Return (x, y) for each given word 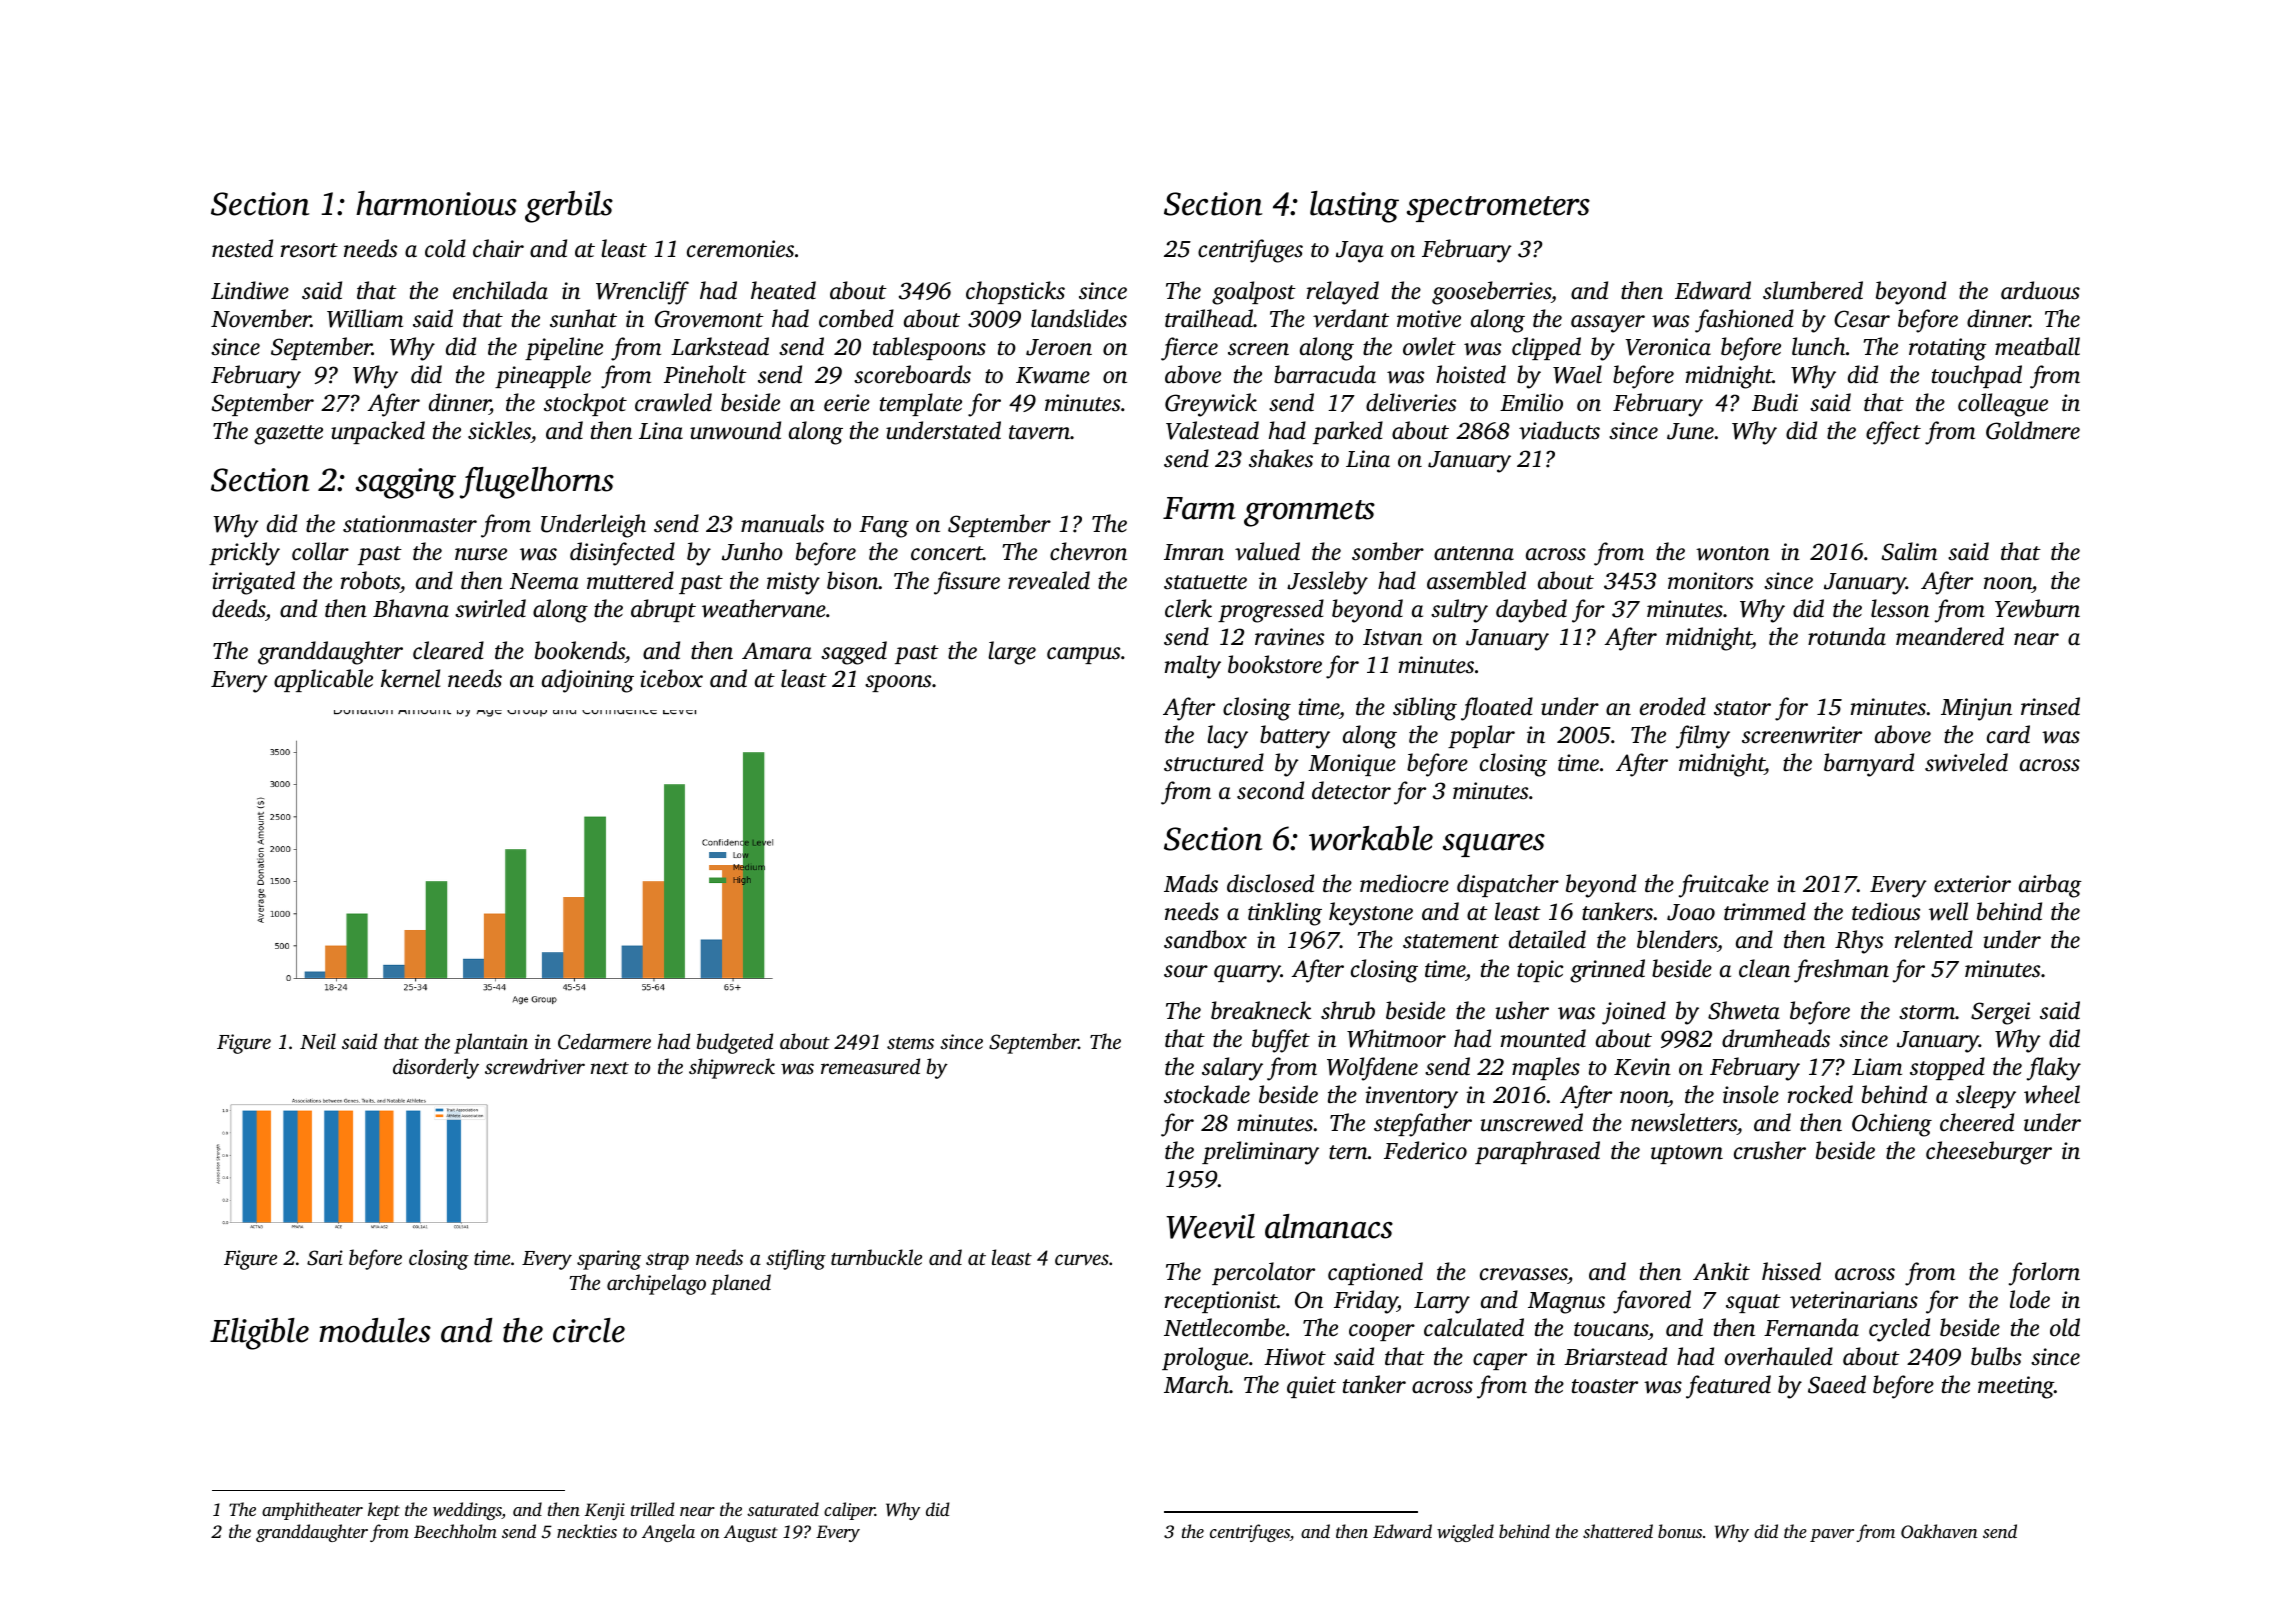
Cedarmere (604, 1041)
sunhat (583, 318)
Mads (1191, 883)
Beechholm (455, 1531)
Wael (1577, 374)
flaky (2054, 1069)
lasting (1354, 207)
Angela (668, 1533)
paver (1832, 1535)
